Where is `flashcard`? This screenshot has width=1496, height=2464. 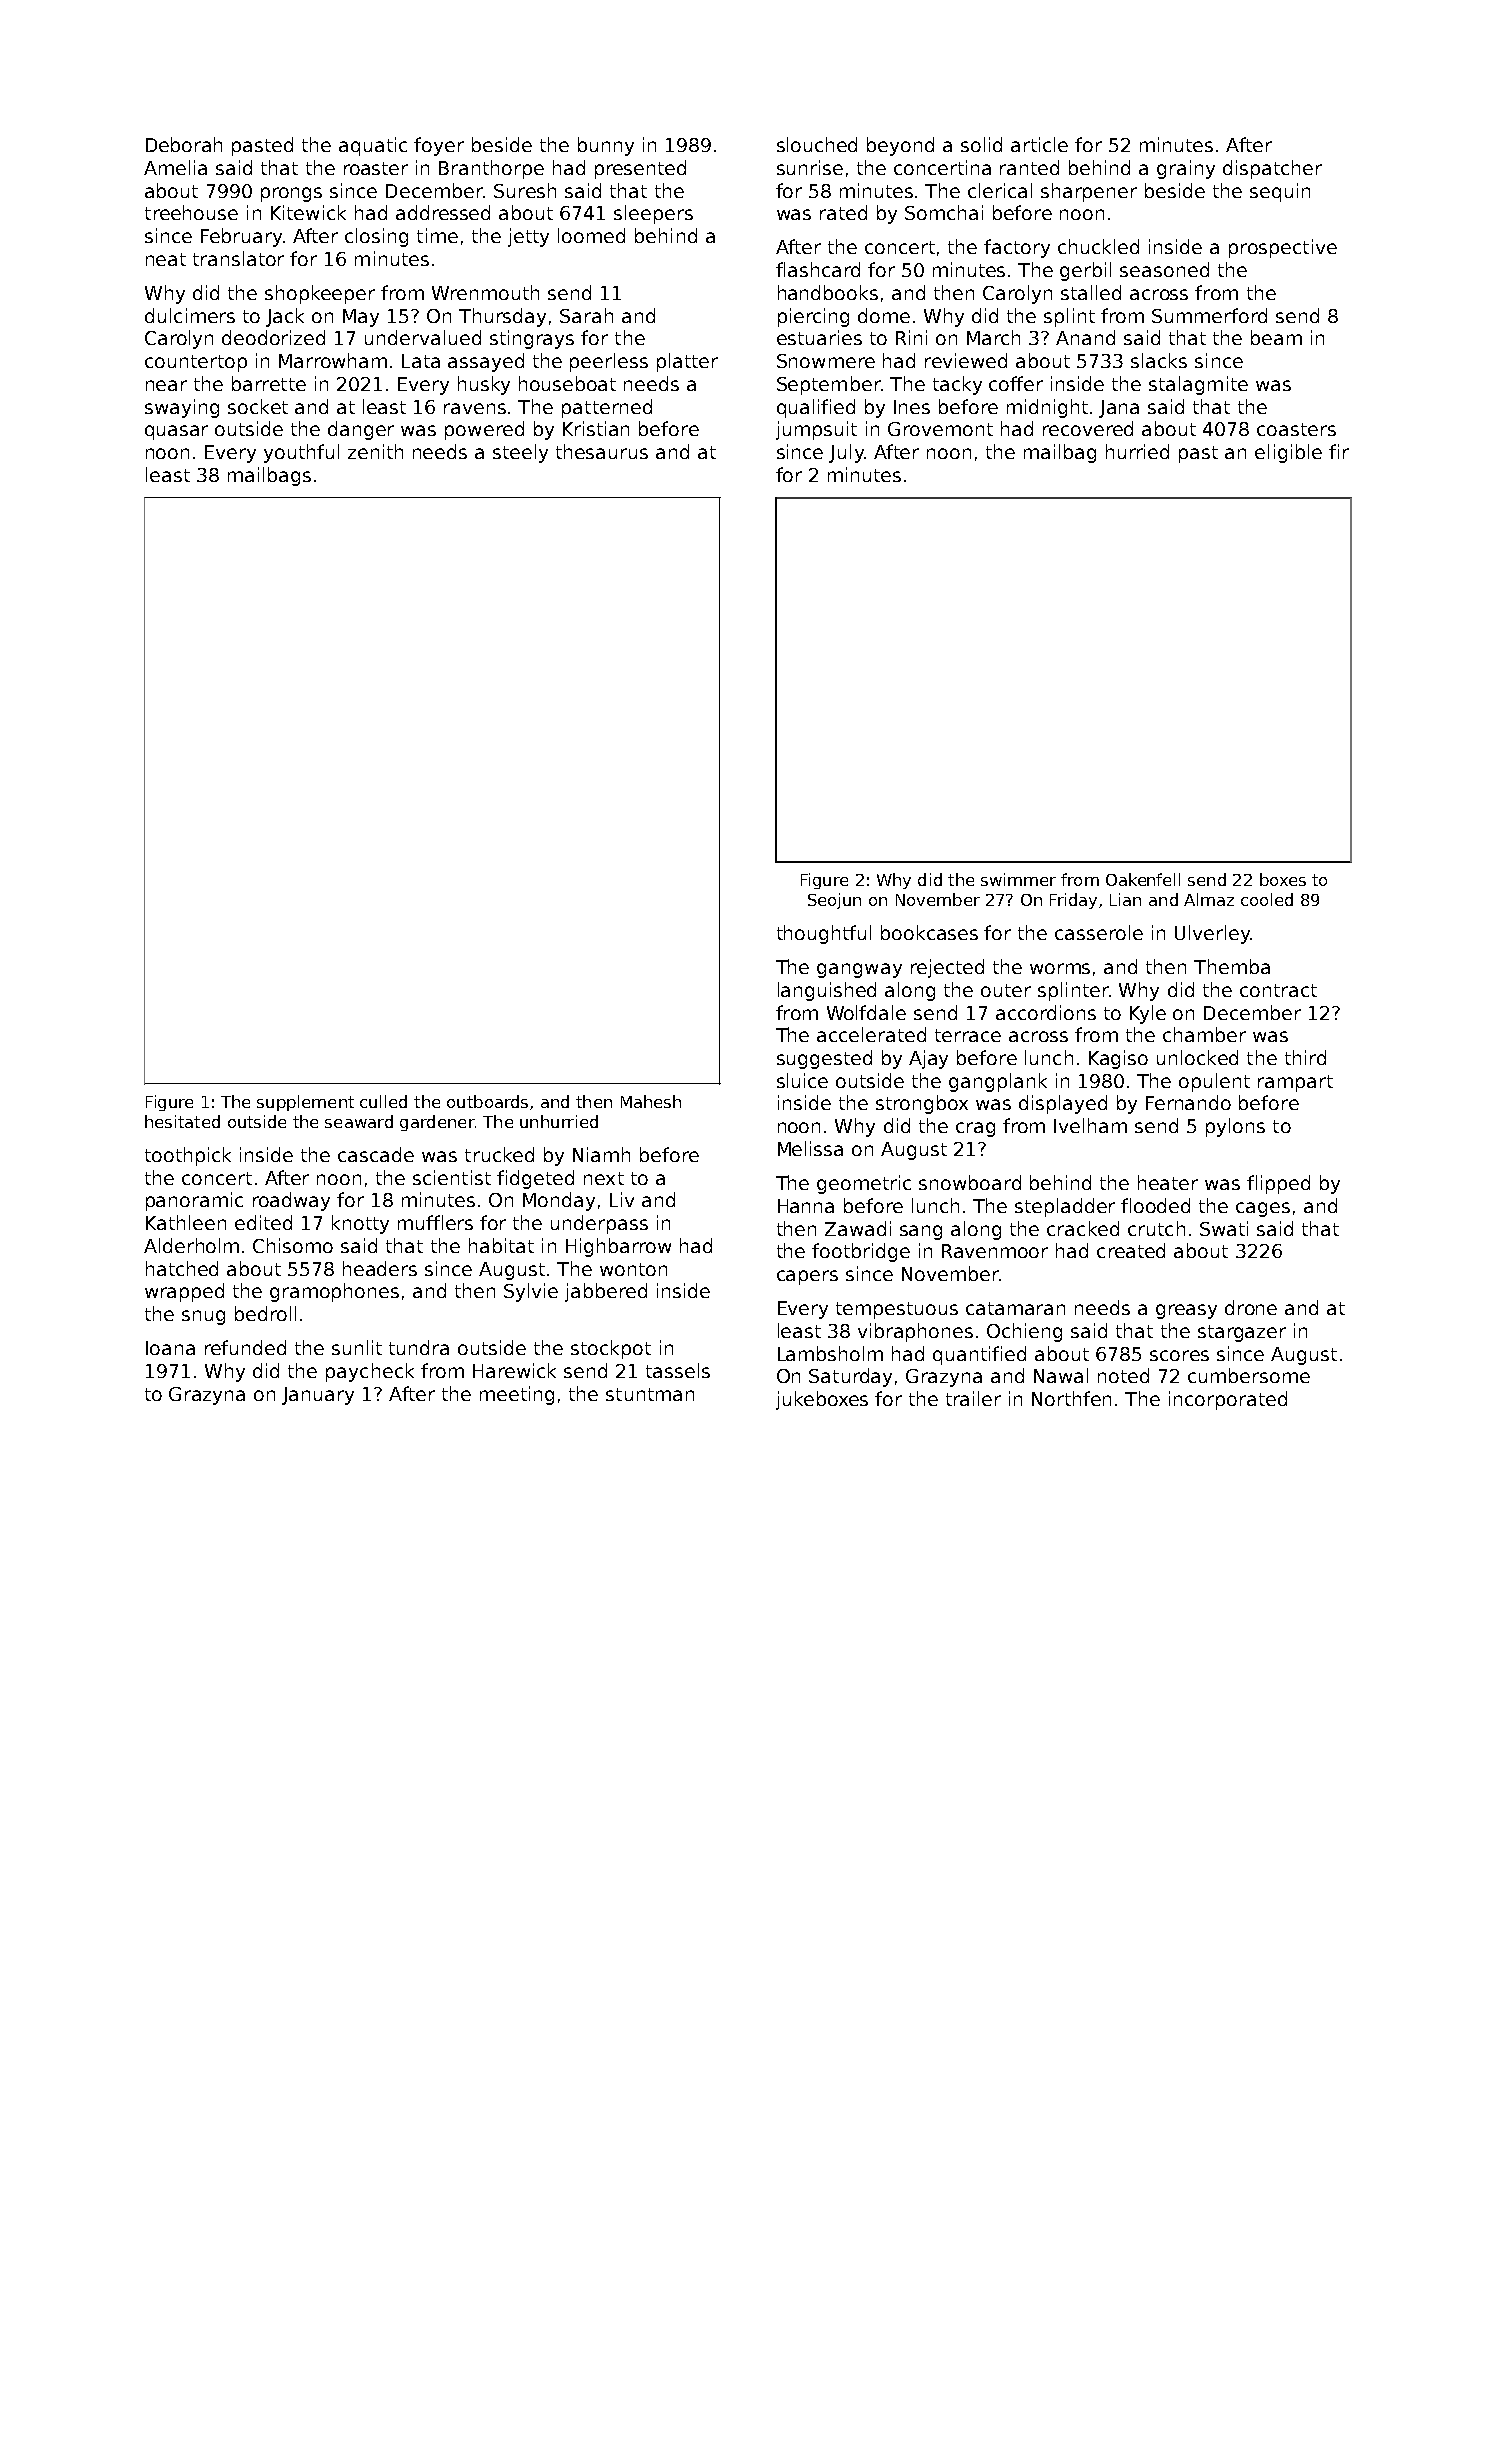 flashcard is located at coordinates (818, 269).
